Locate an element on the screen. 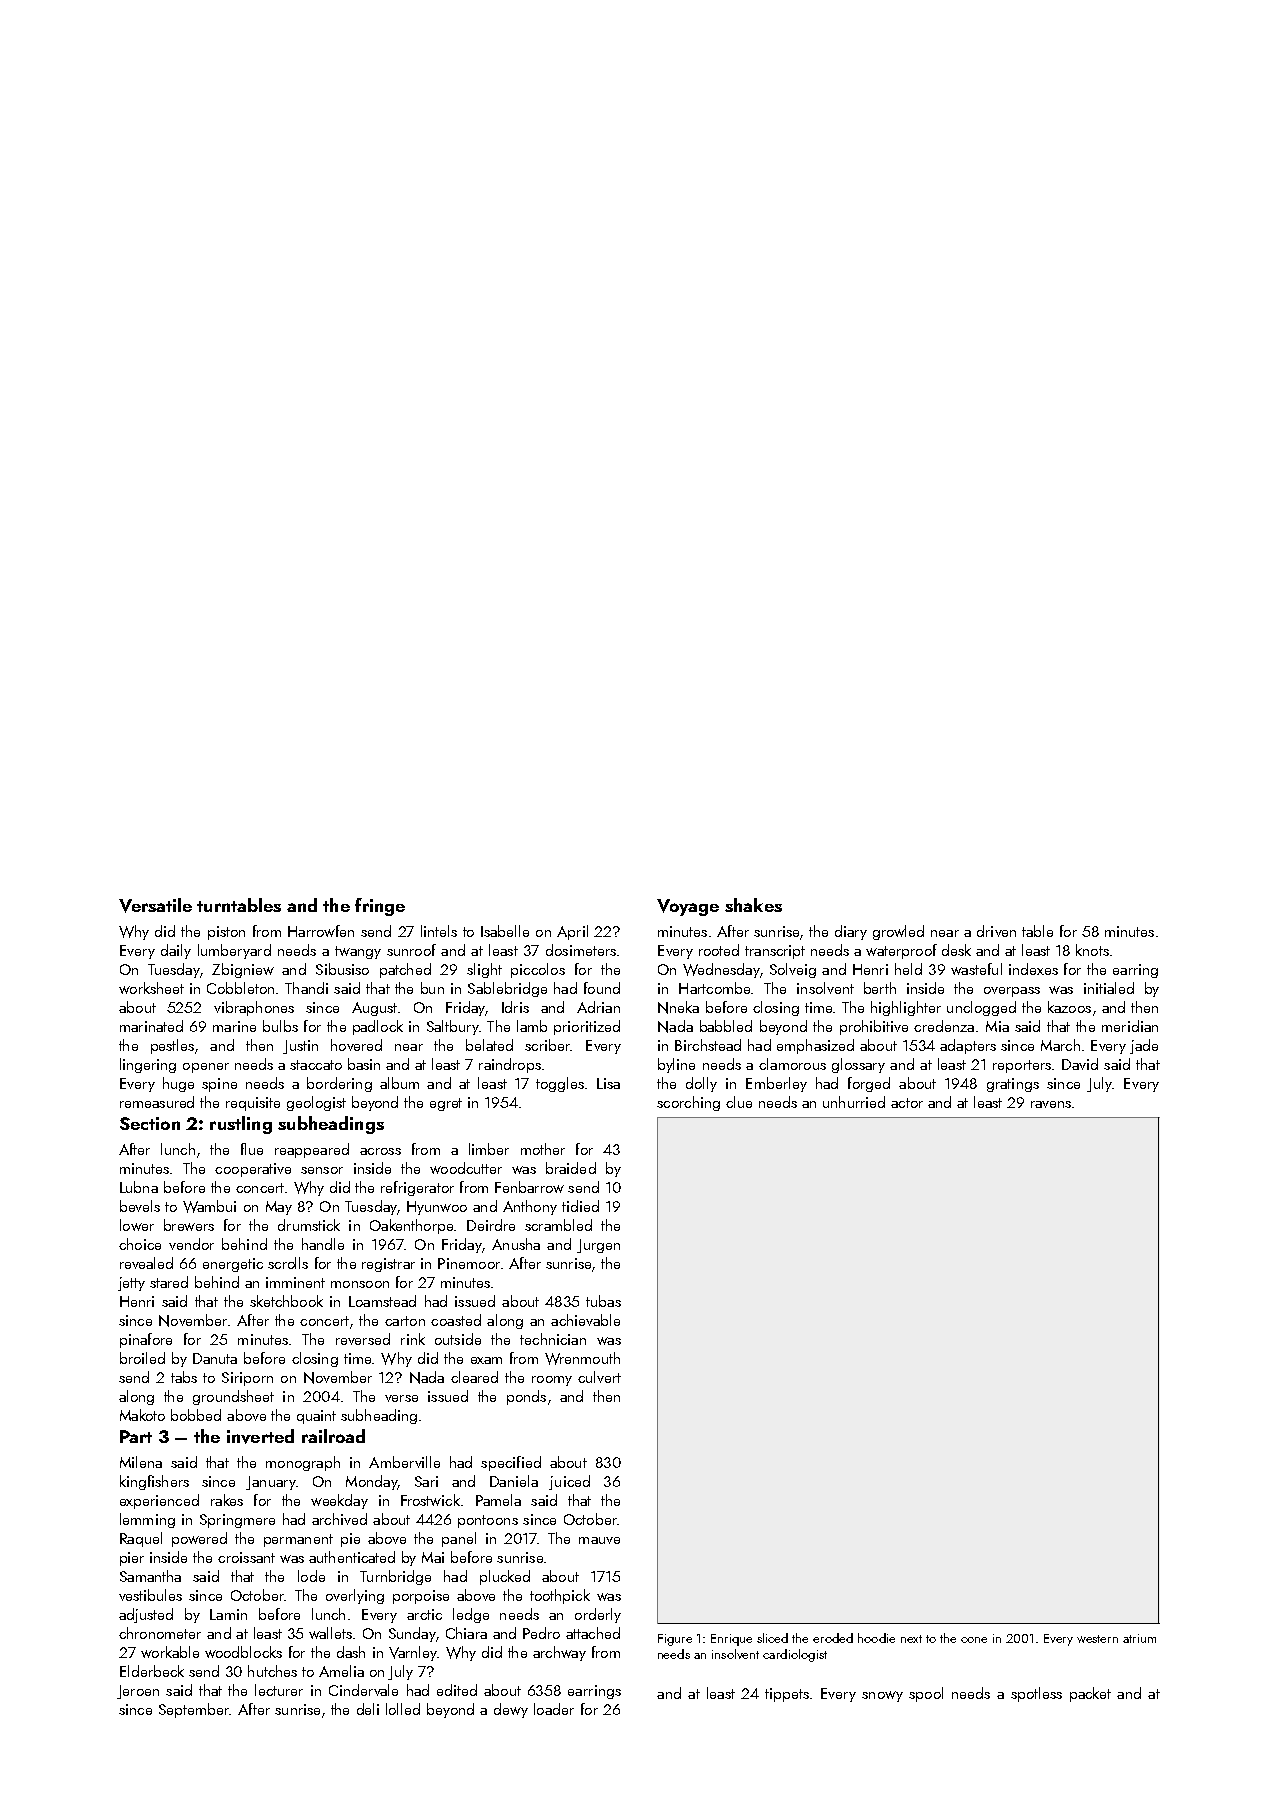  held is located at coordinates (908, 969).
